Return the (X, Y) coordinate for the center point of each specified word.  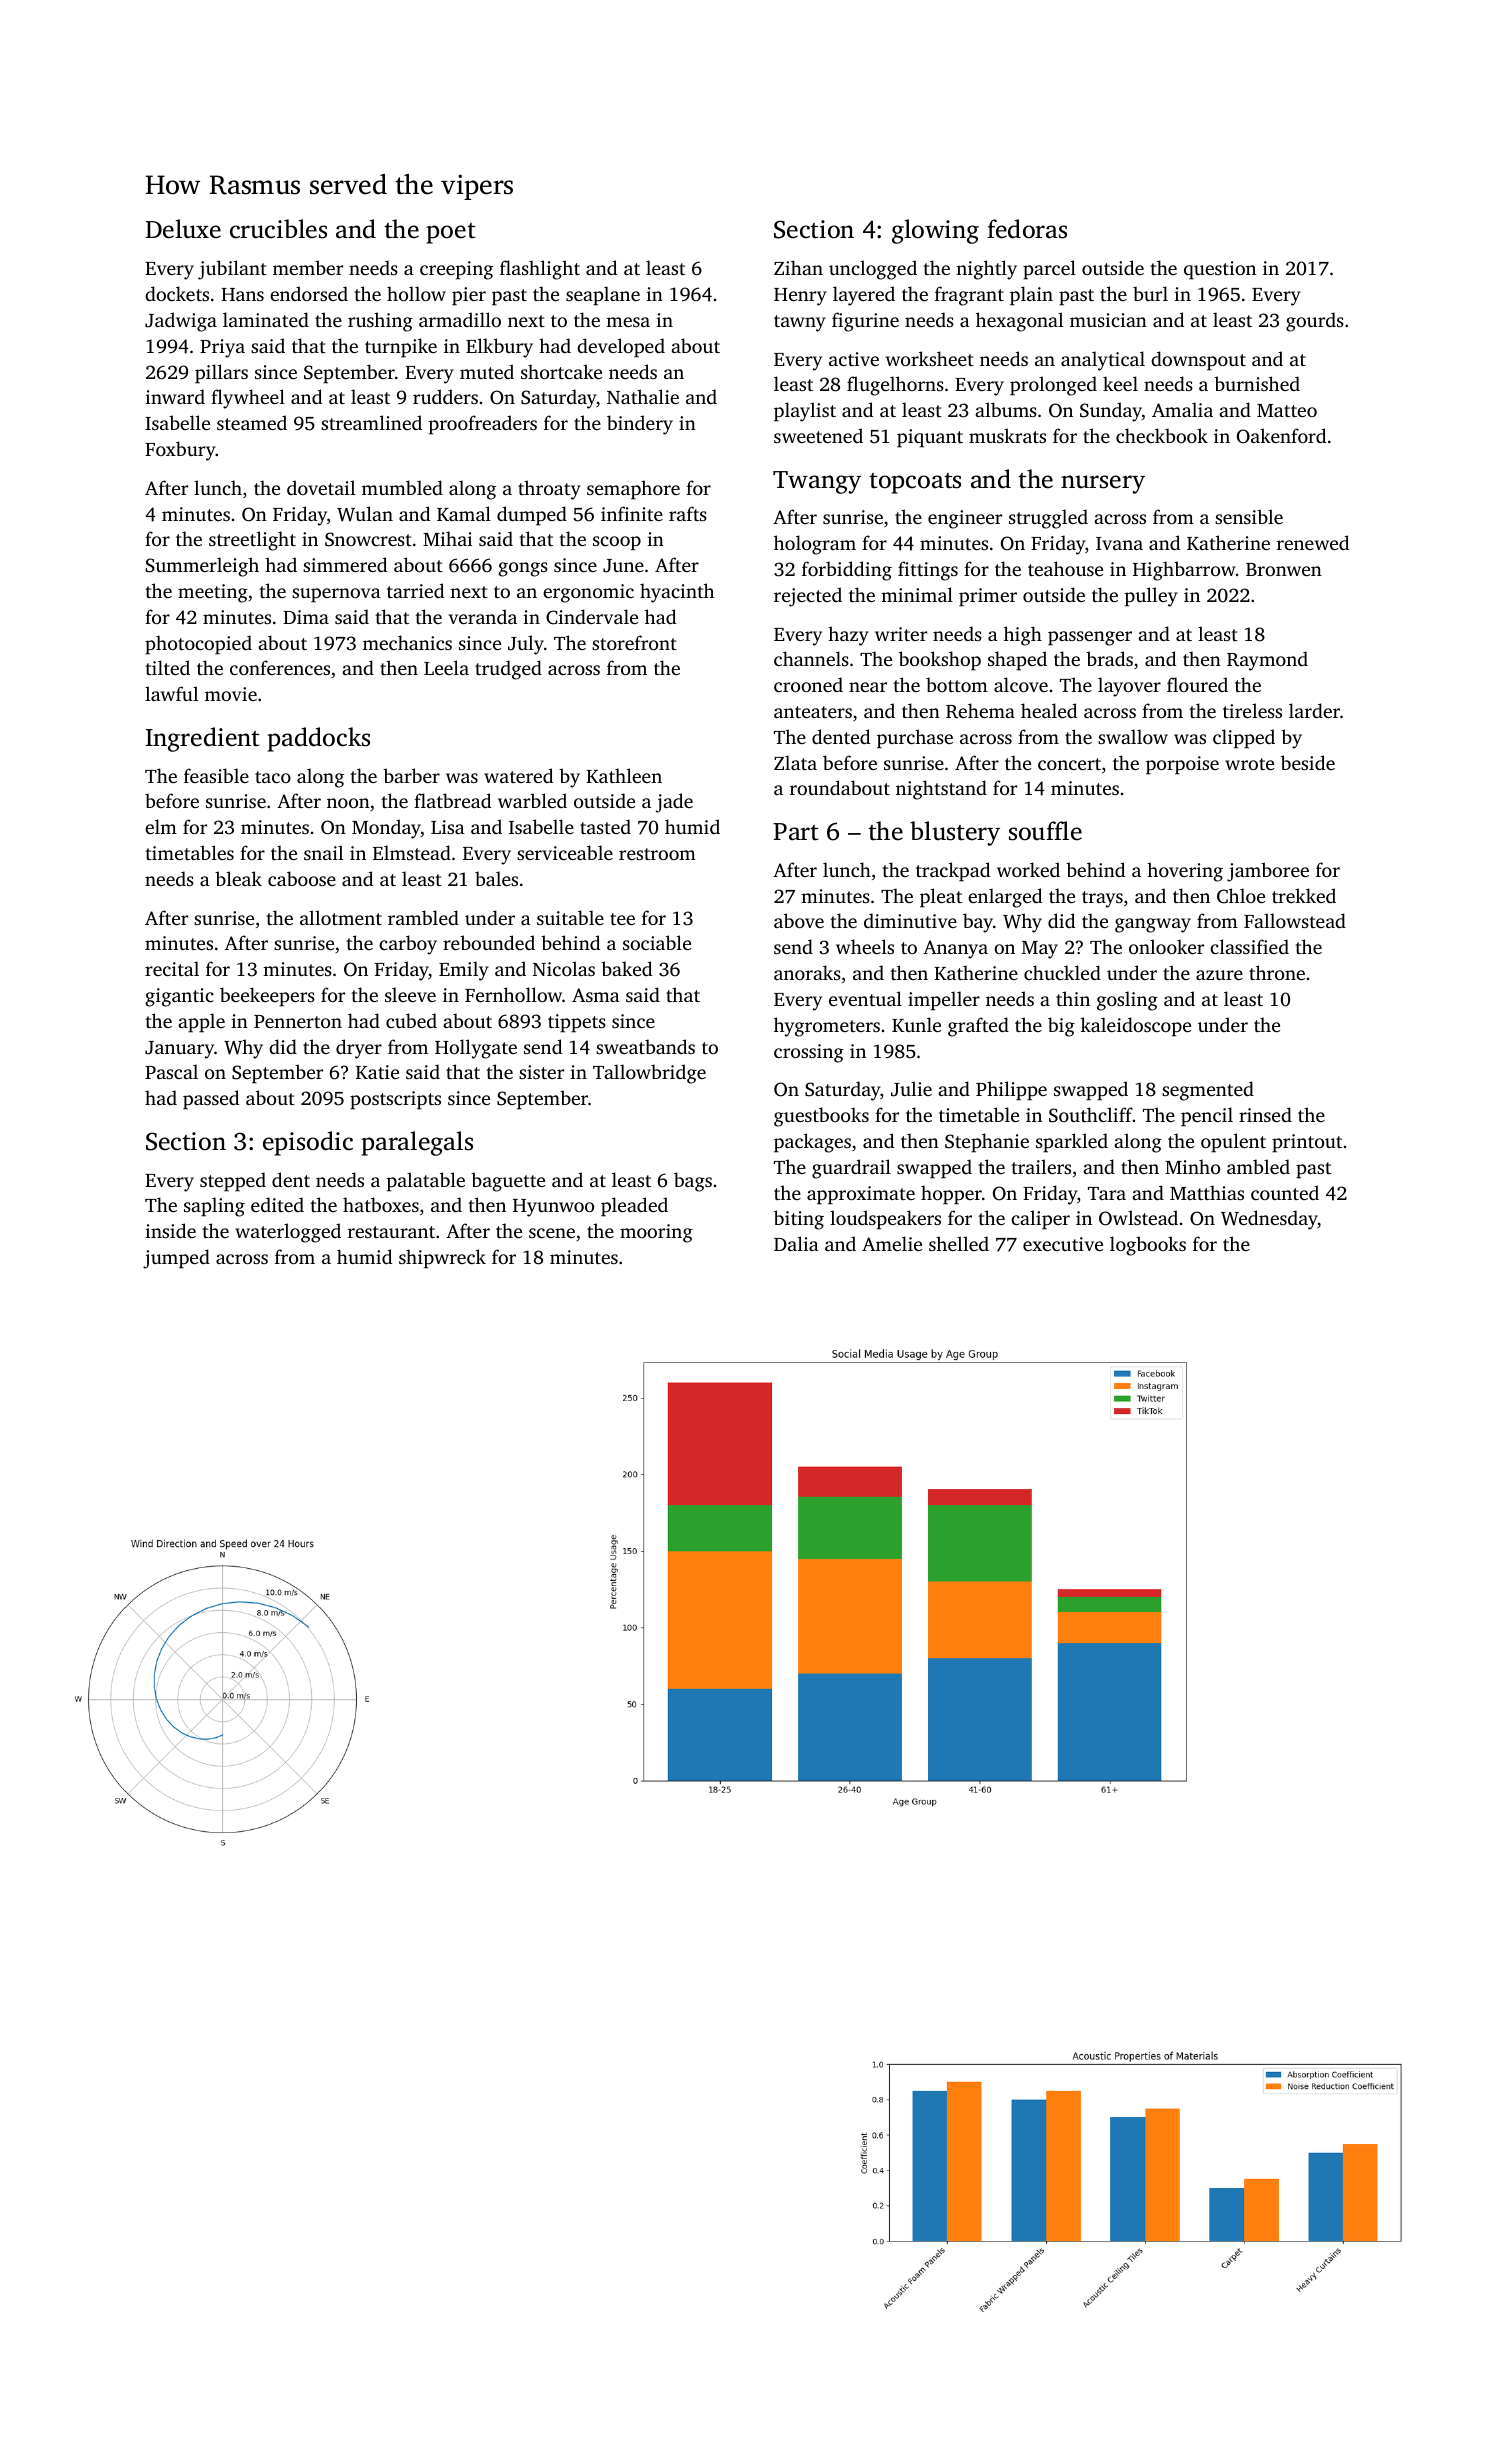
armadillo (460, 319)
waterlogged (288, 1233)
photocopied (198, 645)
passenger (1090, 638)
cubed (411, 1020)
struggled (1048, 519)
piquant (930, 438)
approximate (861, 1195)
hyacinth (677, 593)
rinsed (1265, 1114)
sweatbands (645, 1046)
